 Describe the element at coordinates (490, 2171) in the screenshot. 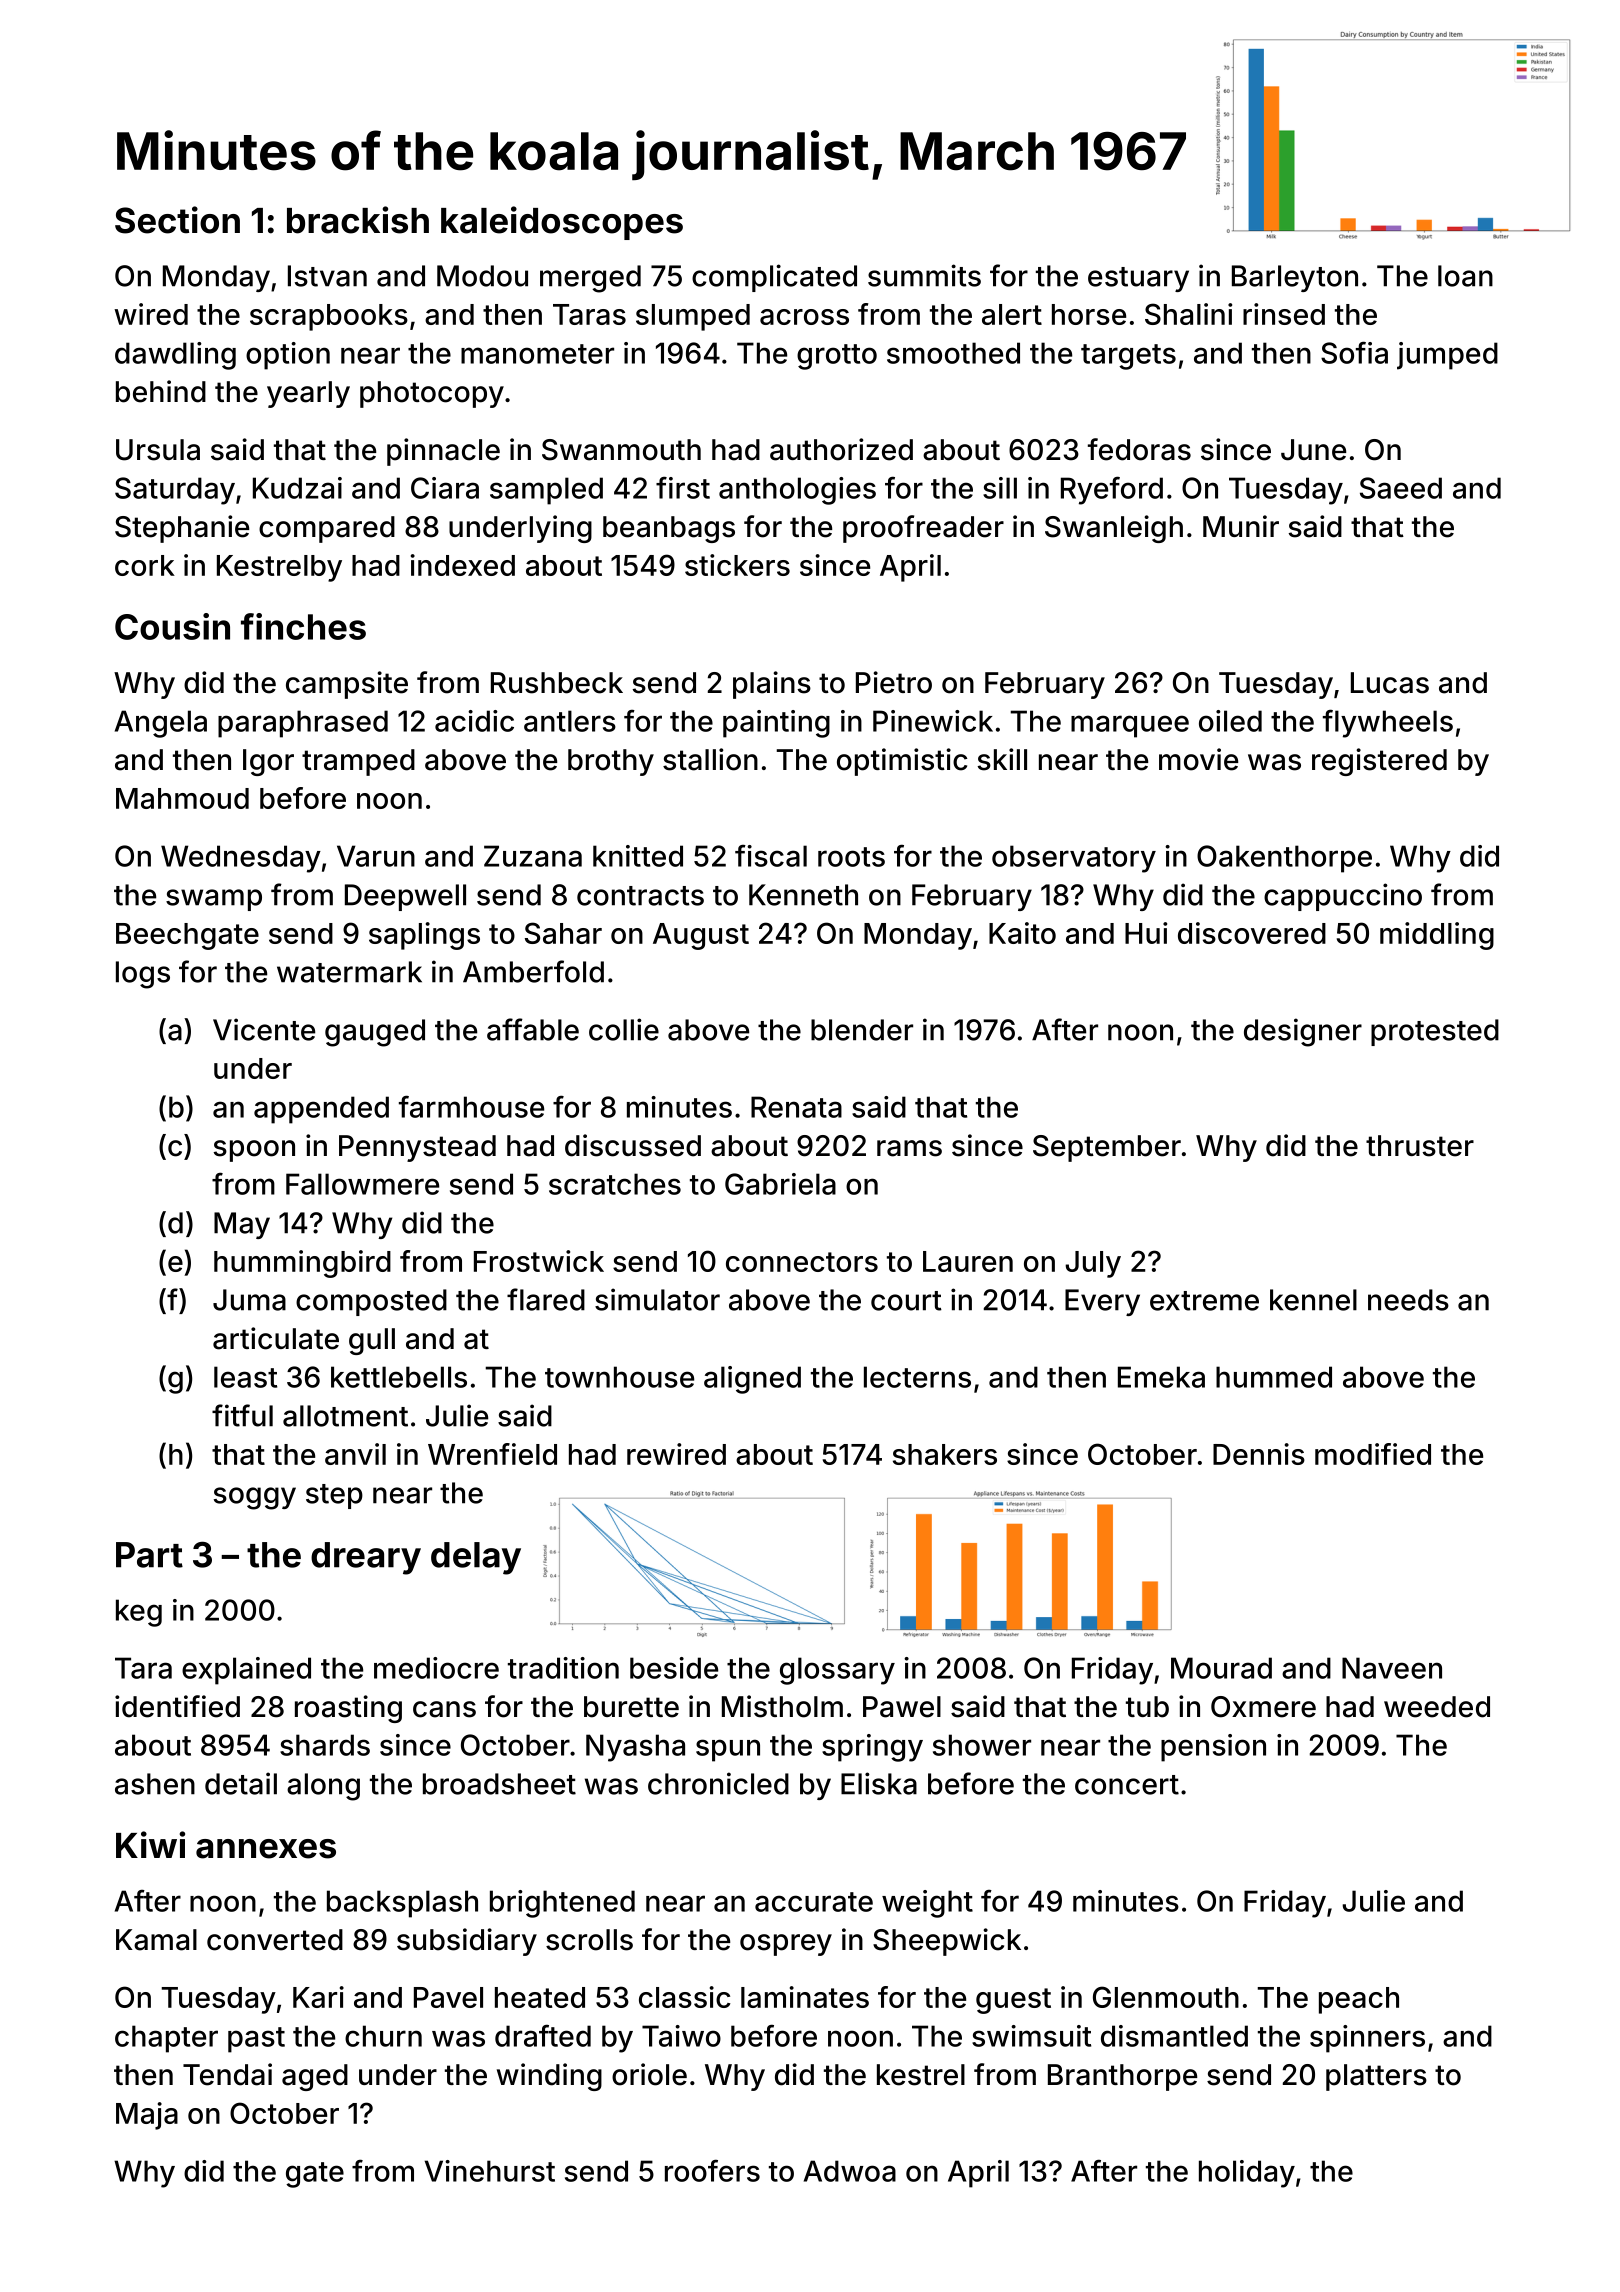

I see `Vinehurst` at that location.
